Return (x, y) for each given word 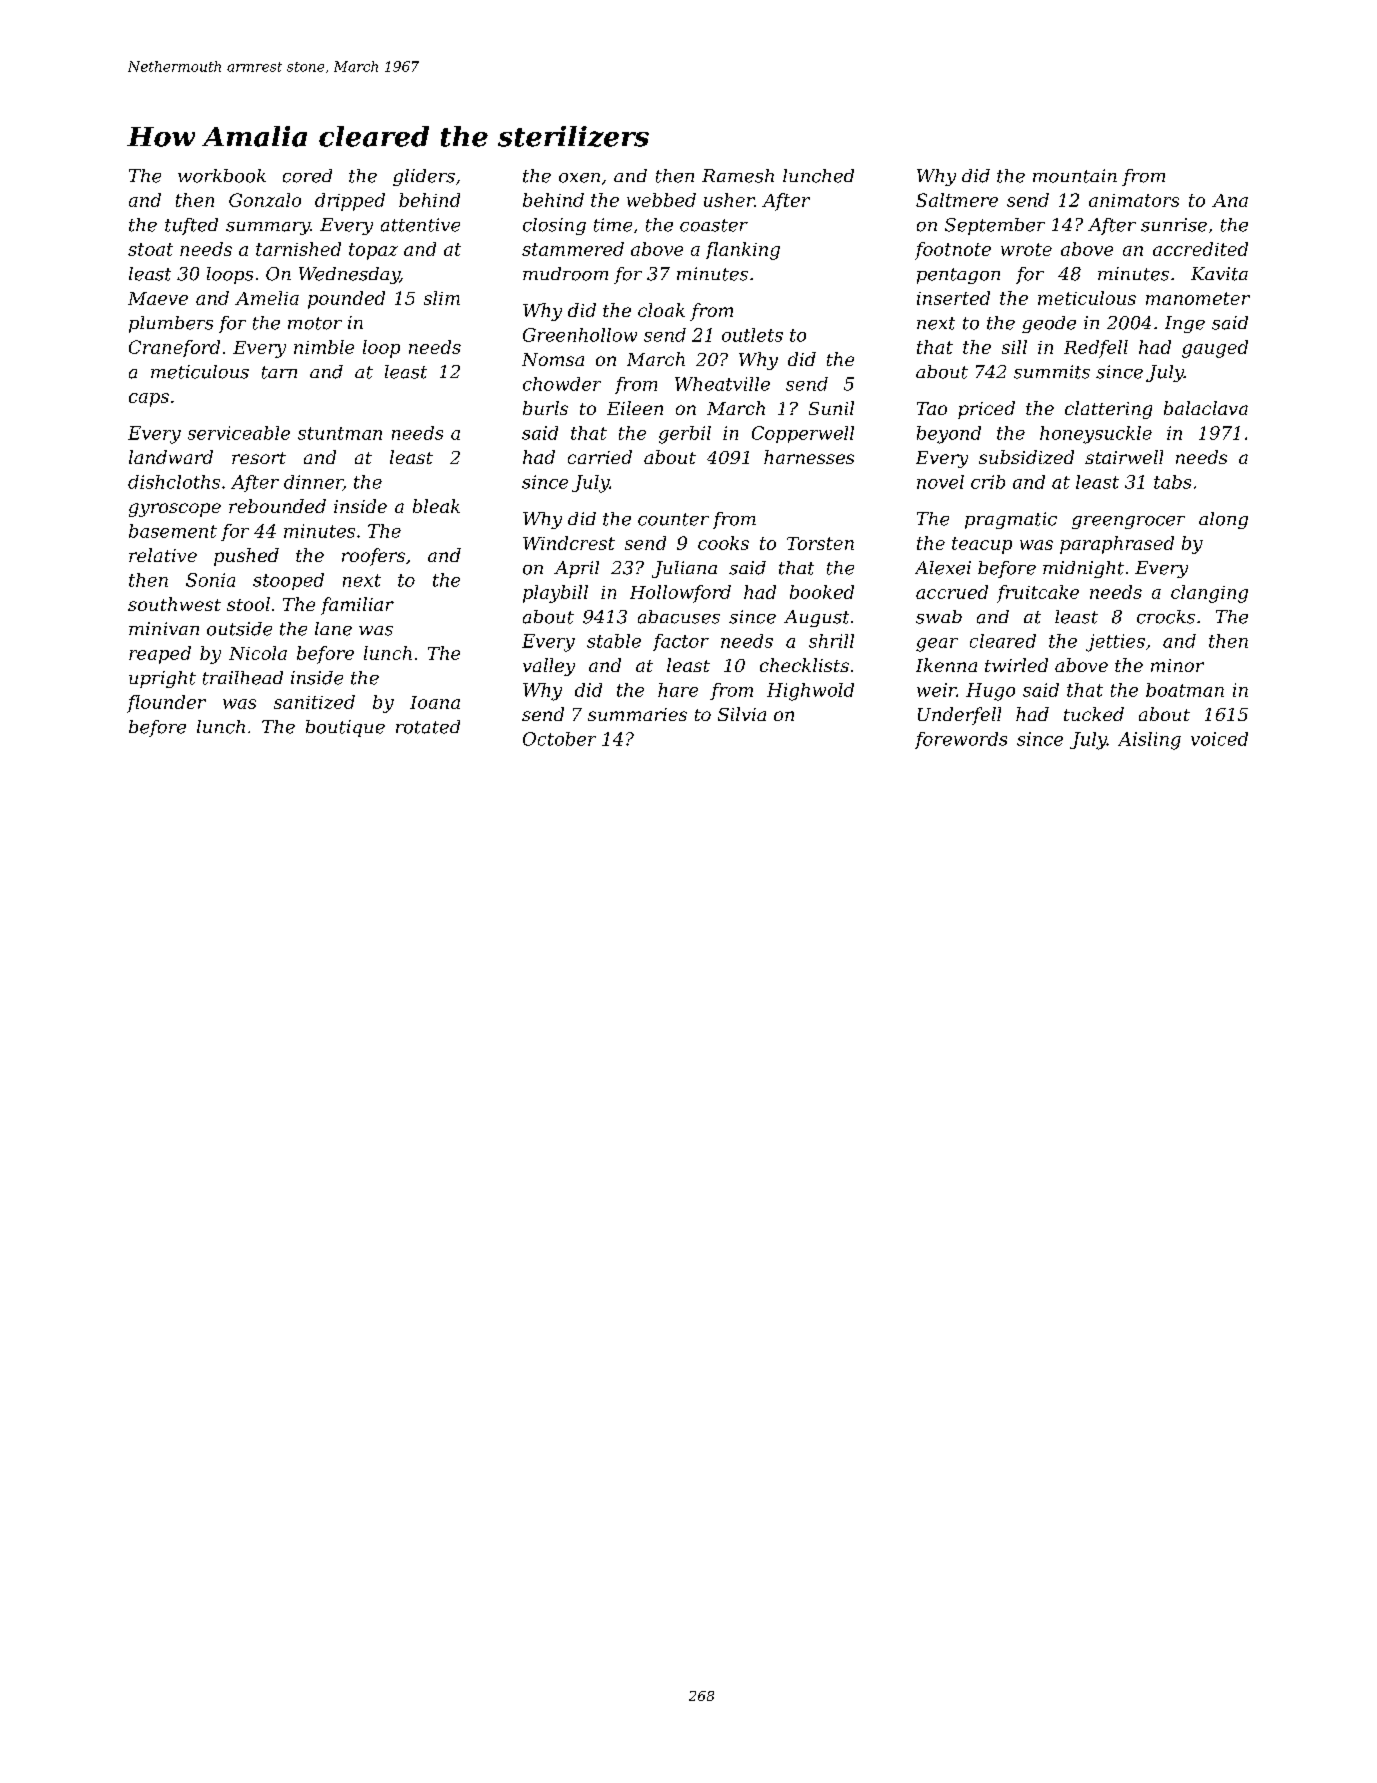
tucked (1094, 714)
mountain (1075, 176)
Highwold (810, 692)
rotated (428, 727)
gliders (424, 177)
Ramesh (738, 176)
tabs (1172, 482)
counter (673, 519)
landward (171, 457)
